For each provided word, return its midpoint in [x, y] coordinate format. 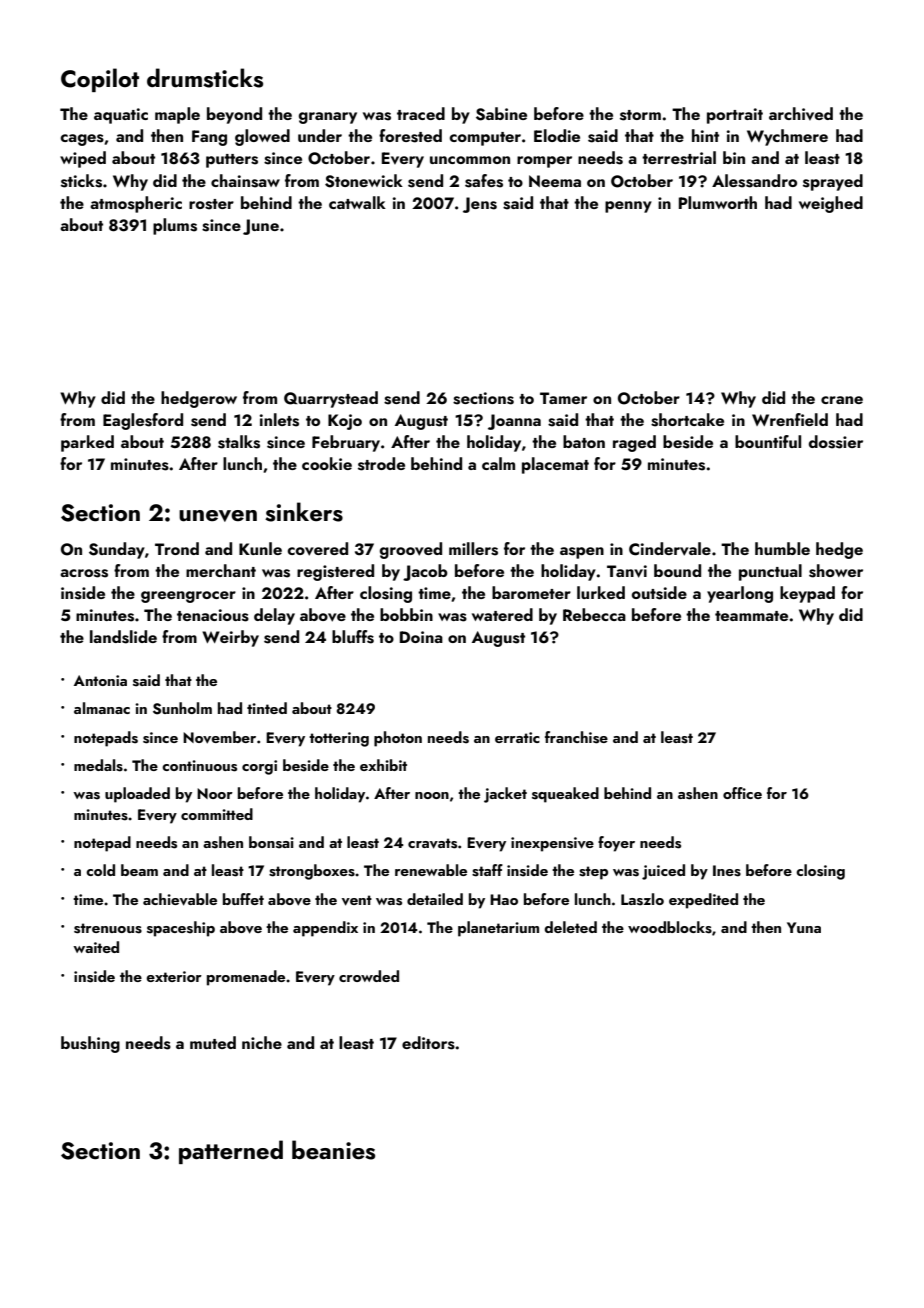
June [261, 227]
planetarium [498, 929]
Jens [480, 205]
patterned [231, 1152]
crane [842, 400]
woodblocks [670, 927]
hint [705, 135]
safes [484, 181]
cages [82, 140]
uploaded [137, 795]
